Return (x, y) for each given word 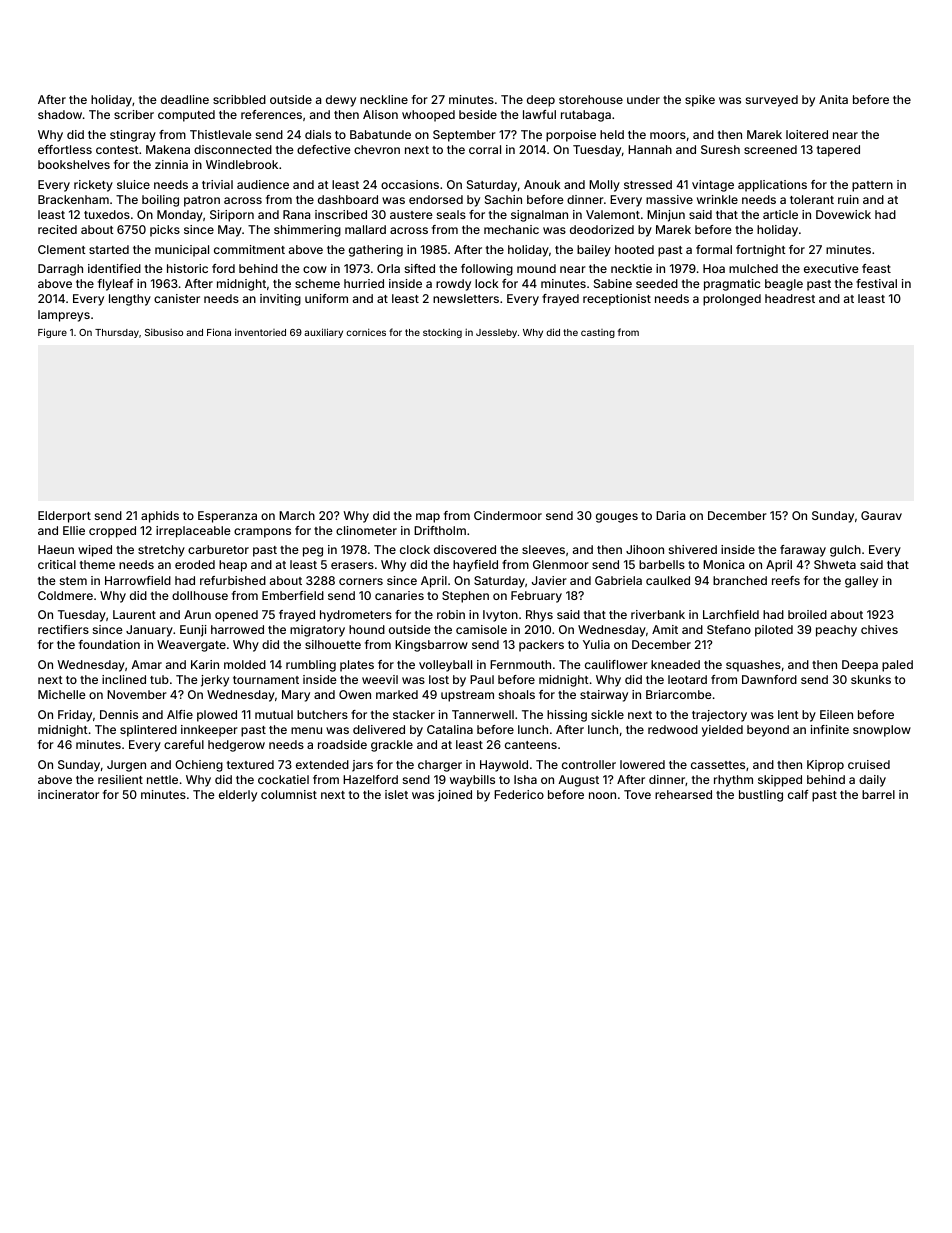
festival (876, 283)
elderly (238, 796)
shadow (60, 114)
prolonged (732, 300)
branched (740, 580)
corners (361, 581)
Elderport (64, 517)
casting (598, 333)
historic (187, 268)
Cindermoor (508, 515)
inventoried (260, 332)
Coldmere (65, 595)
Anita (833, 99)
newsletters (466, 298)
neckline (384, 99)
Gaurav (881, 515)
